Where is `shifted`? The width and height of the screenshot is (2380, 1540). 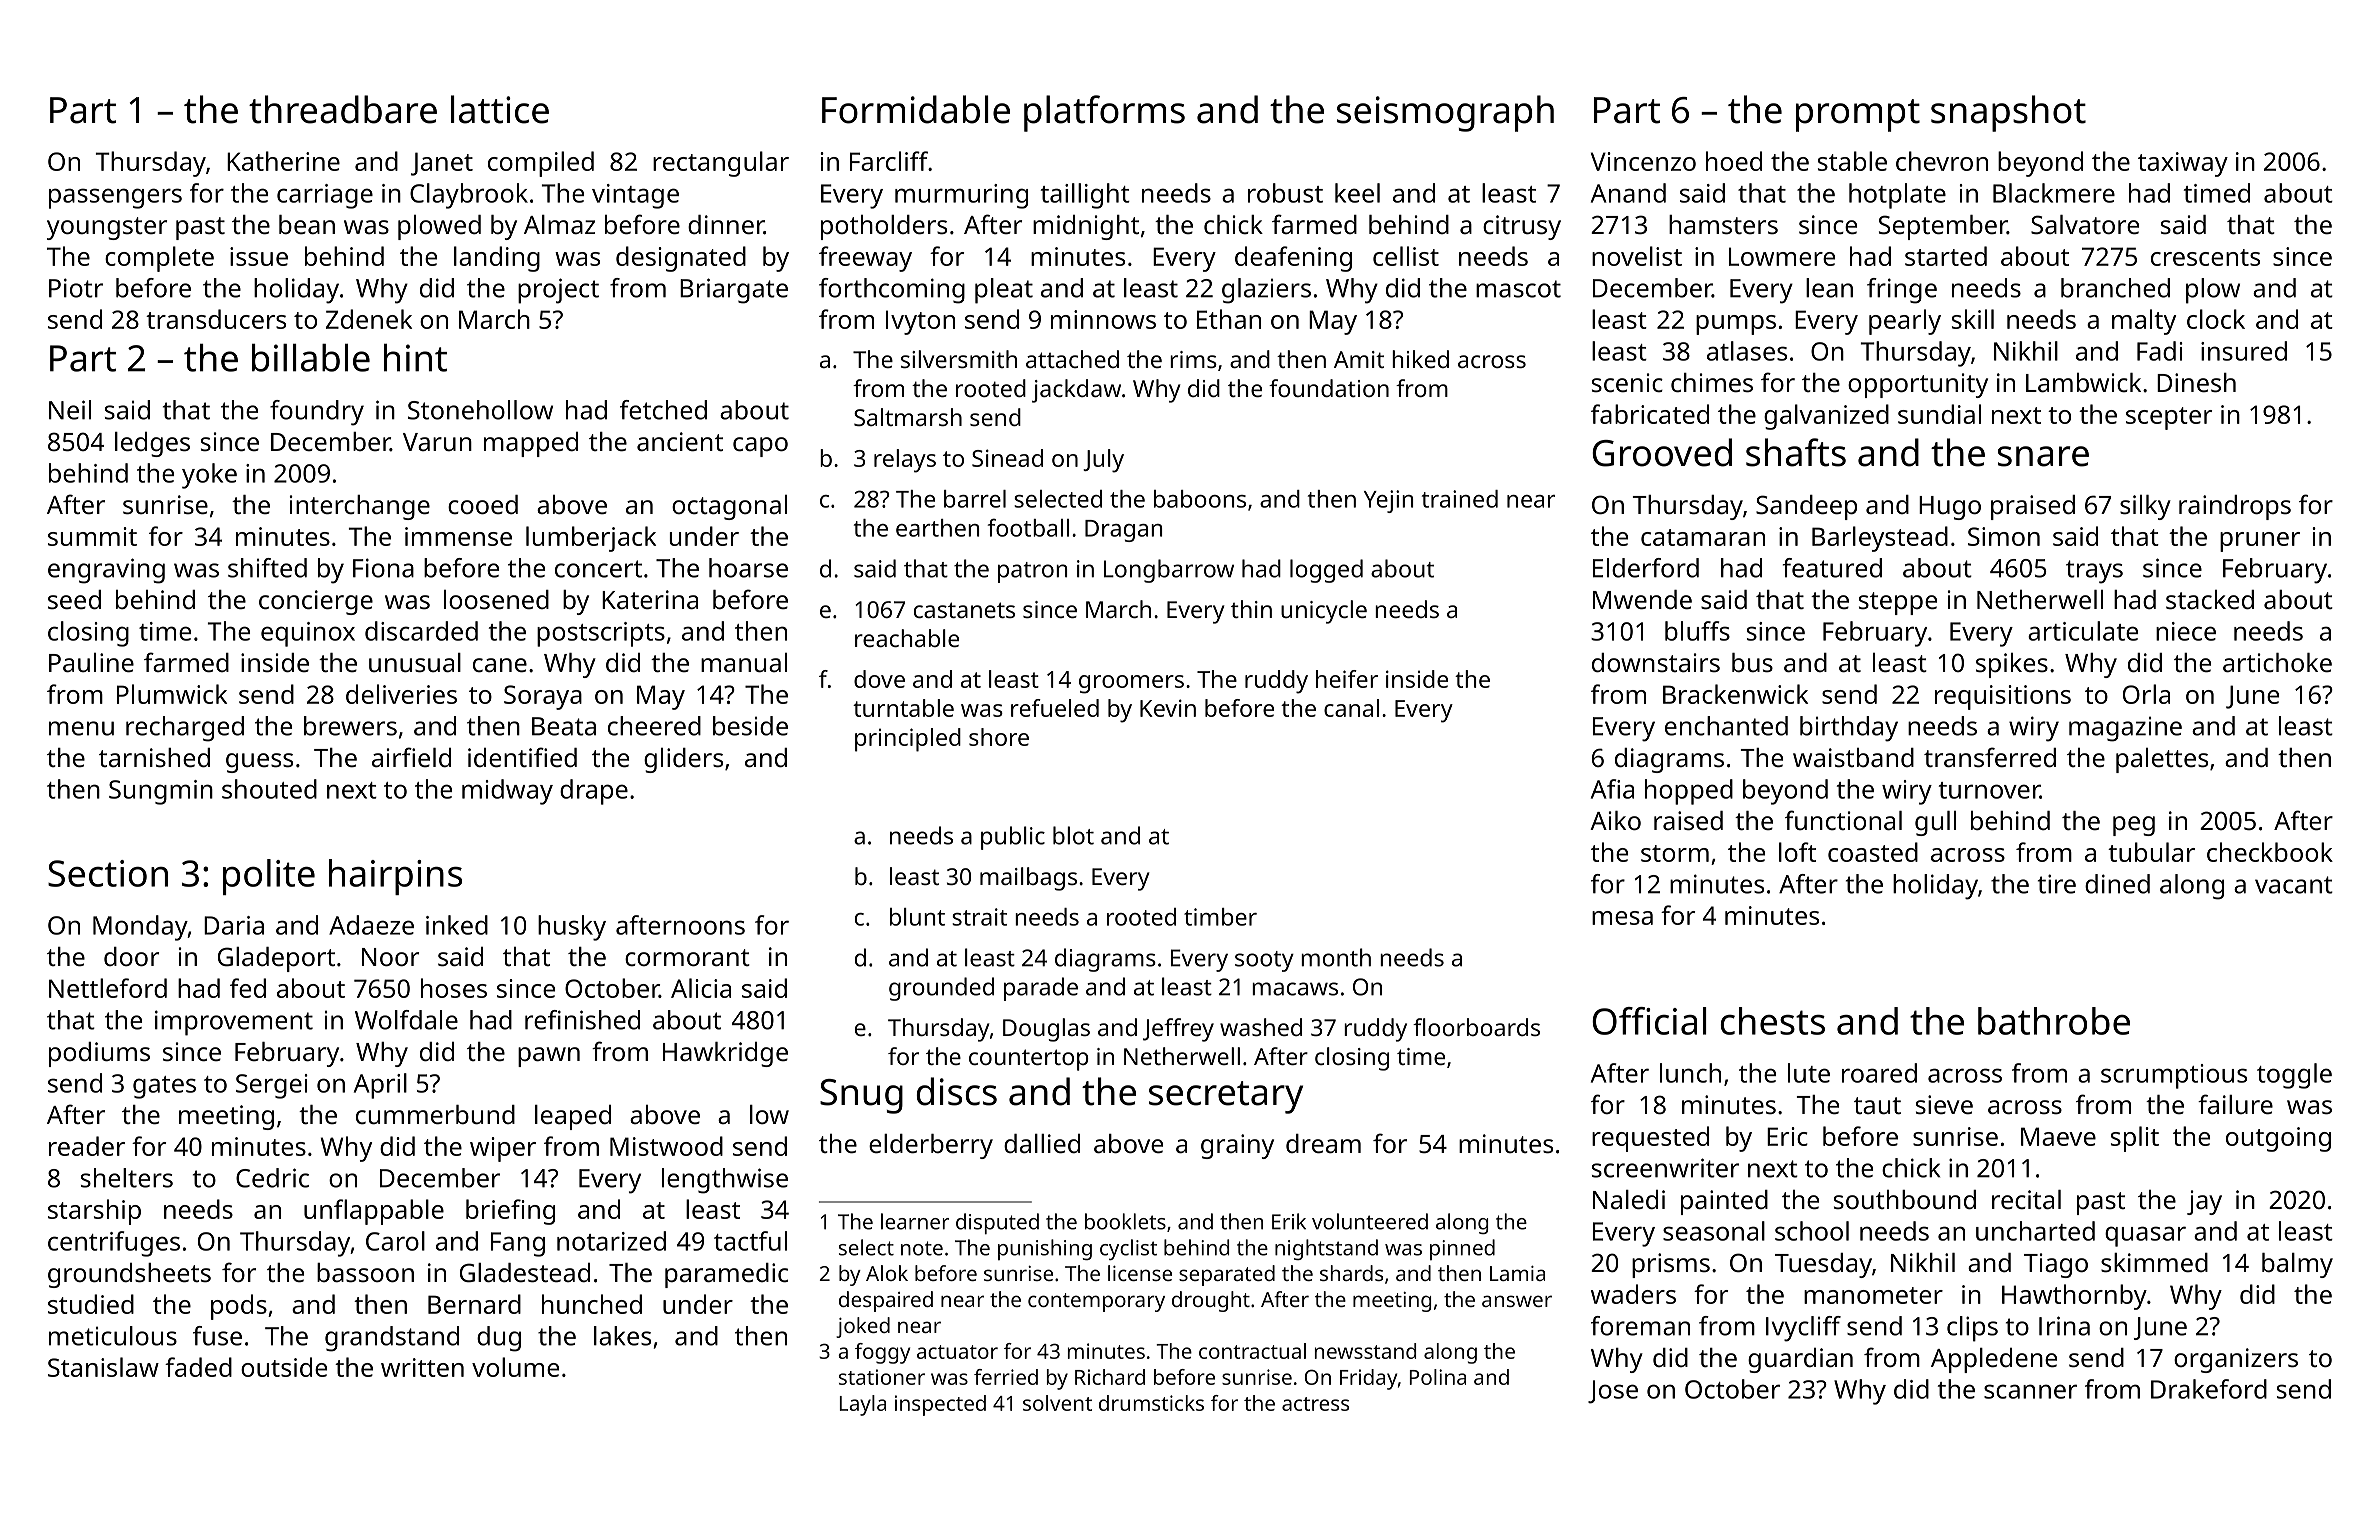
shifted is located at coordinates (267, 568).
